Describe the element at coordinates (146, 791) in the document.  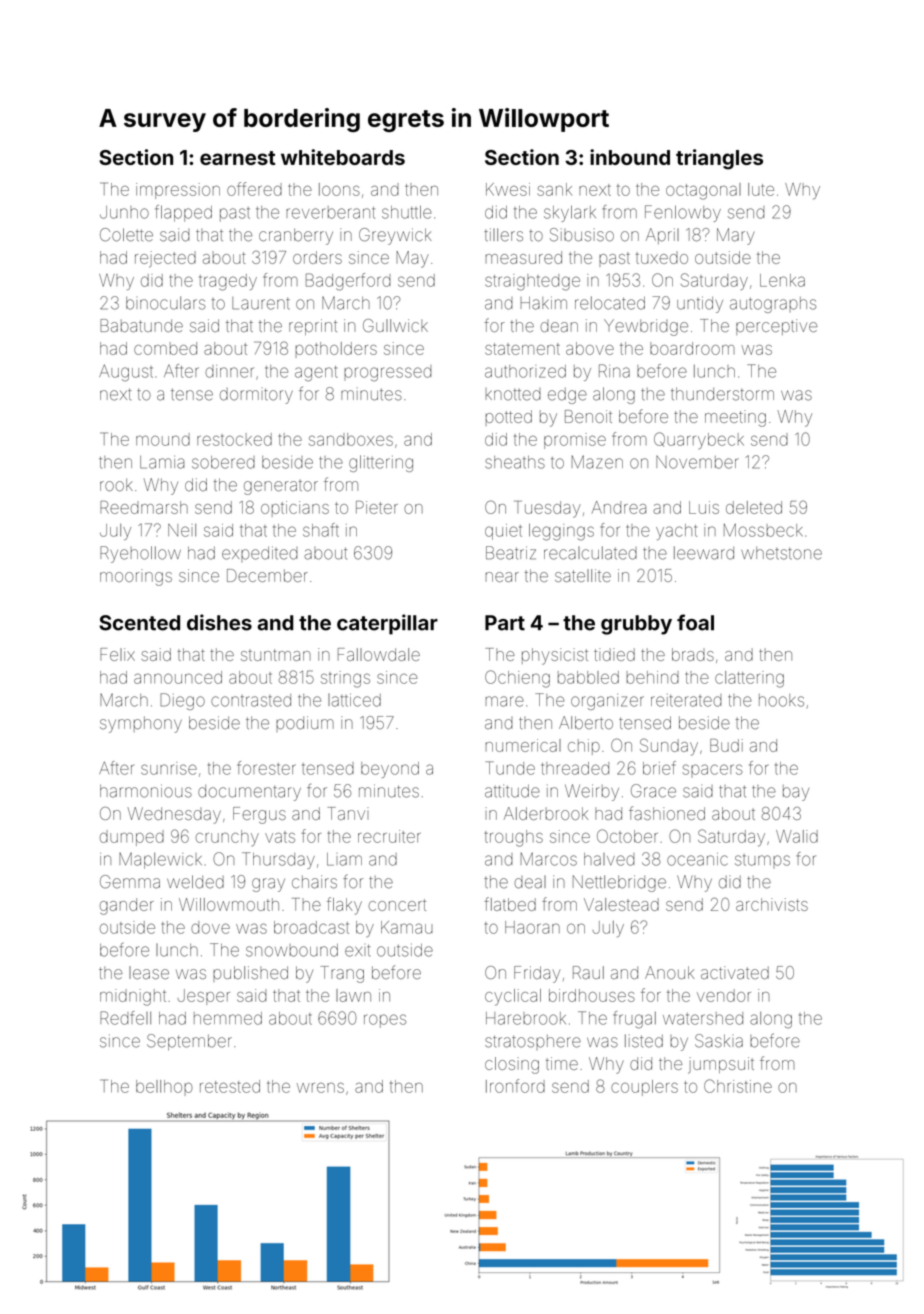
I see `harmonious` at that location.
